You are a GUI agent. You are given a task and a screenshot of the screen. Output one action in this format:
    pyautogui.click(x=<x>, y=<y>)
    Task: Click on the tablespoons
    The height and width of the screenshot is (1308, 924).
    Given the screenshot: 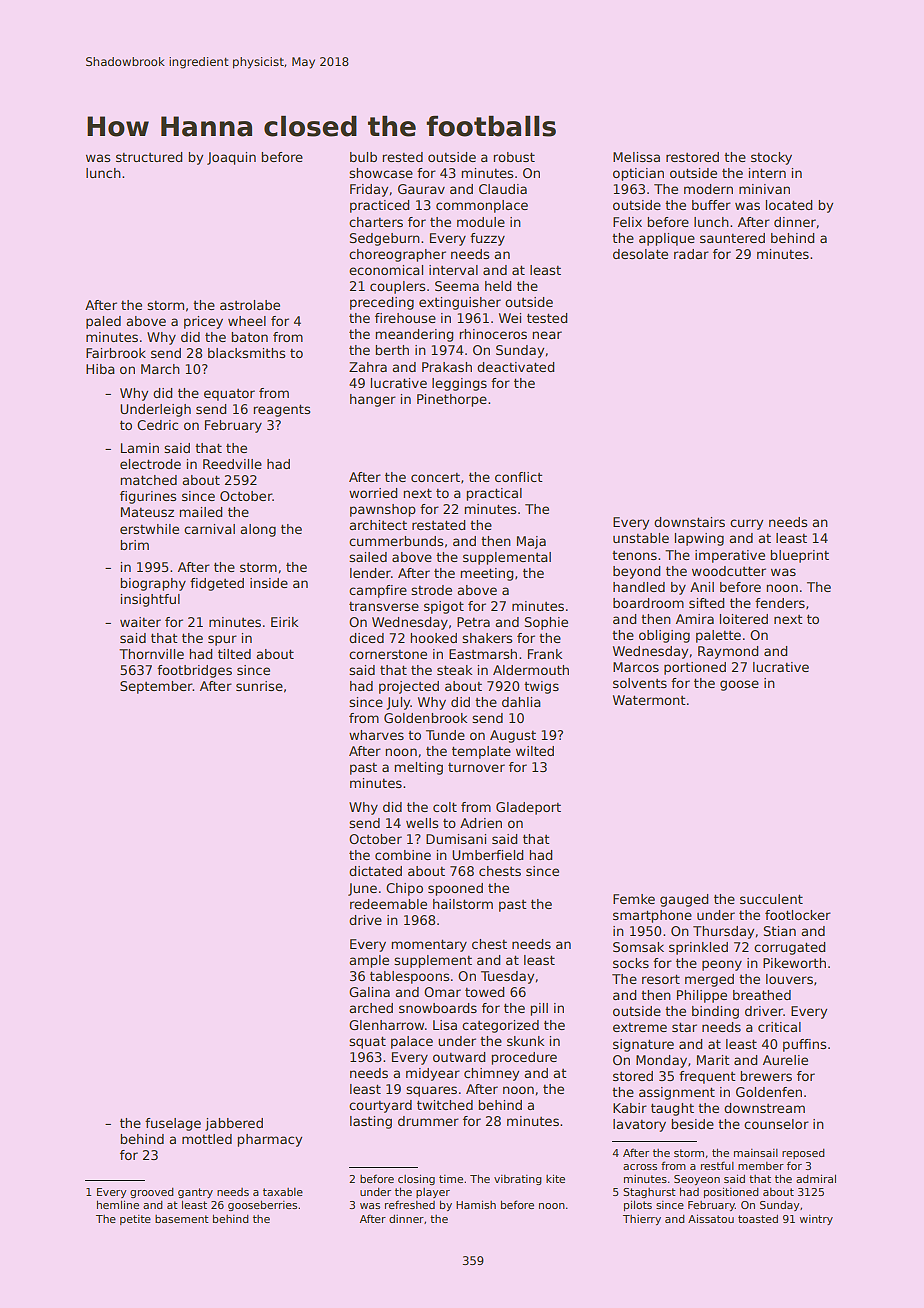 What is the action you would take?
    pyautogui.click(x=409, y=977)
